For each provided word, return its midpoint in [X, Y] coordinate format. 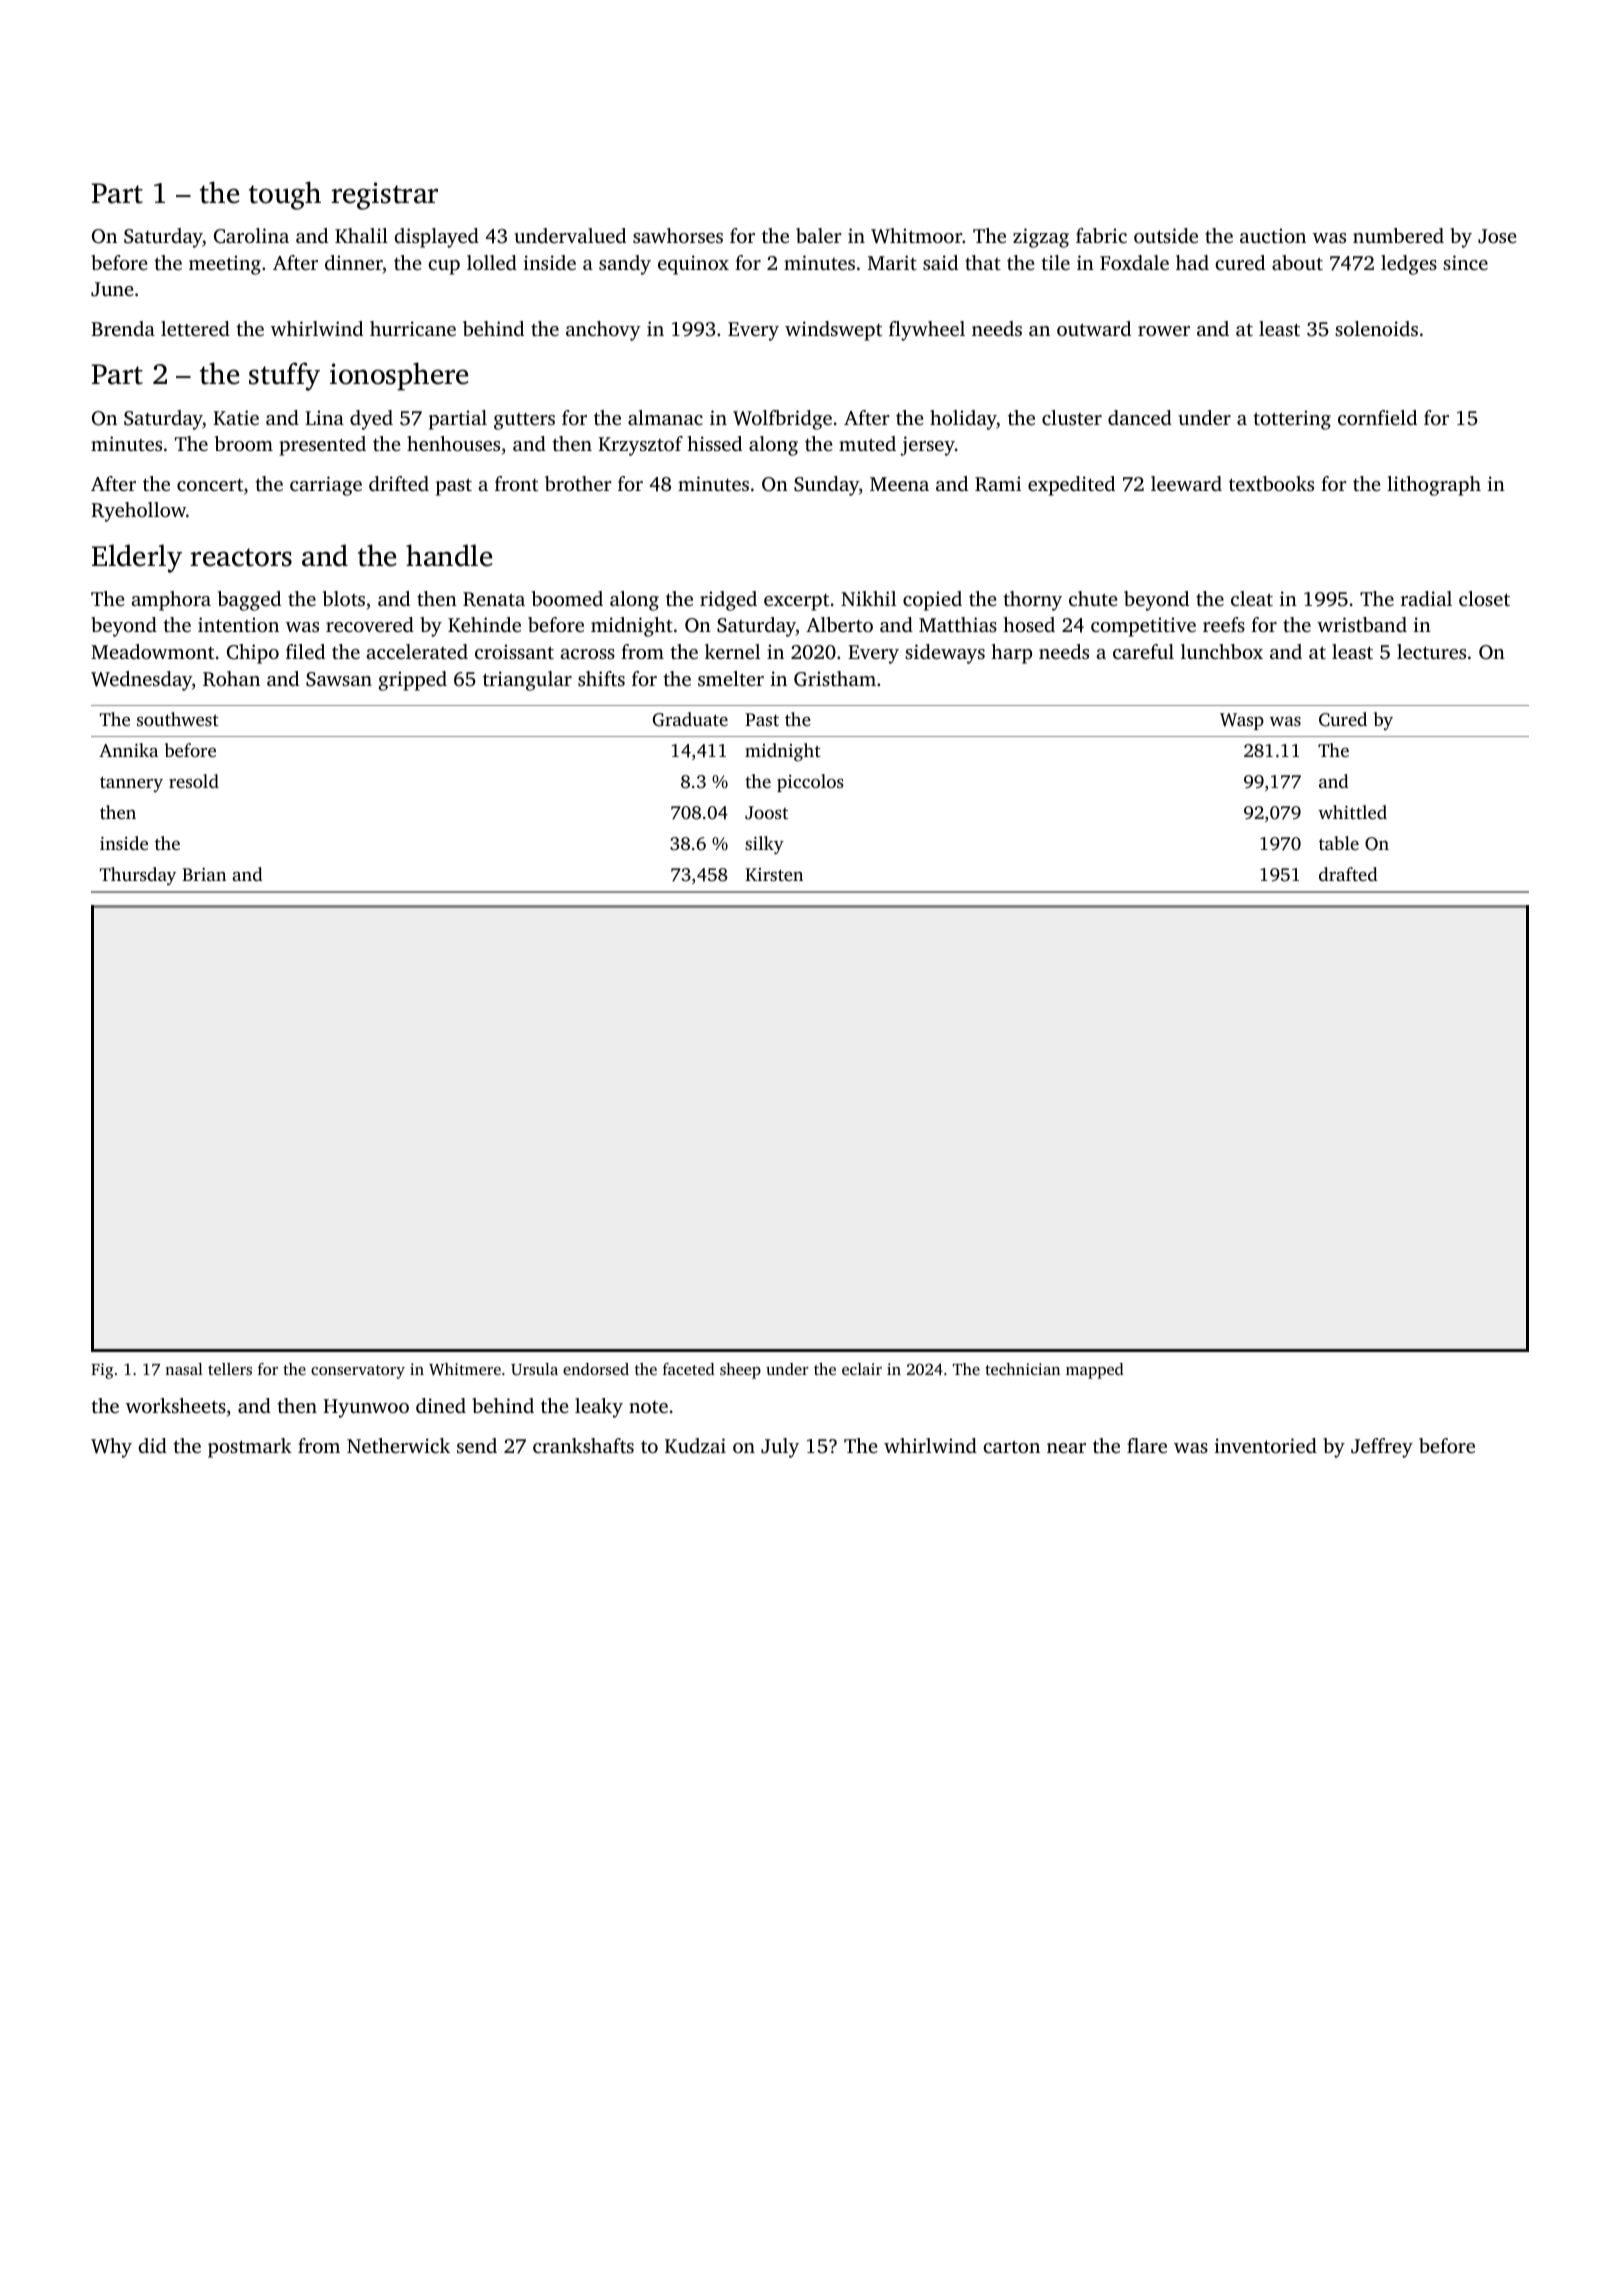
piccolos [810, 783]
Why [111, 1448]
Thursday [138, 876]
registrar [384, 196]
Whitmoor [916, 236]
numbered [1398, 235]
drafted [1348, 874]
